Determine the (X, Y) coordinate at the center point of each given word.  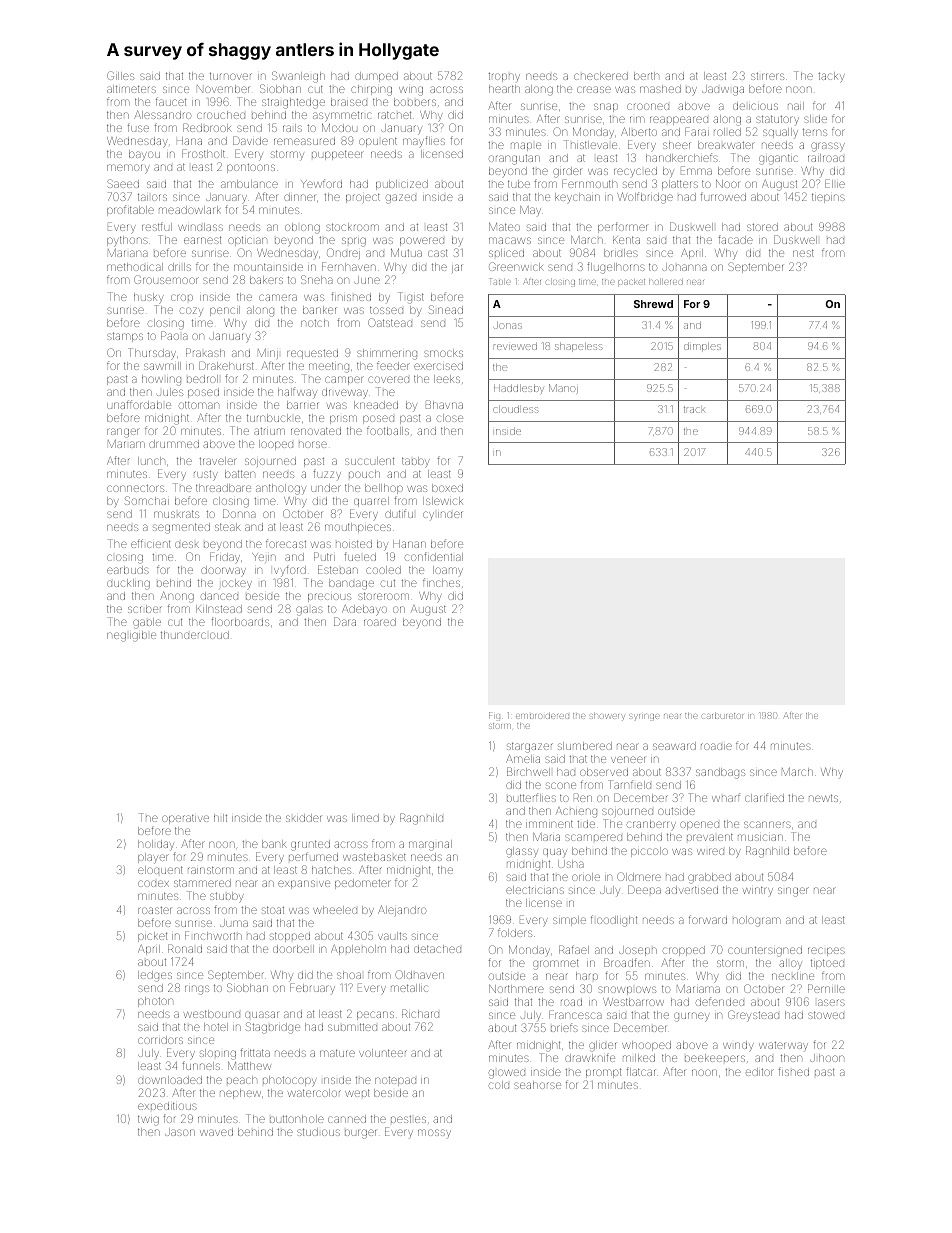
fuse (138, 127)
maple (526, 146)
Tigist (411, 298)
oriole (586, 877)
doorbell (293, 949)
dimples (702, 347)
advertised (691, 890)
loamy (448, 570)
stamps (125, 337)
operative (185, 819)
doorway (223, 571)
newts (823, 798)
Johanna (684, 267)
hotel (216, 1027)
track (694, 409)
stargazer (530, 747)
